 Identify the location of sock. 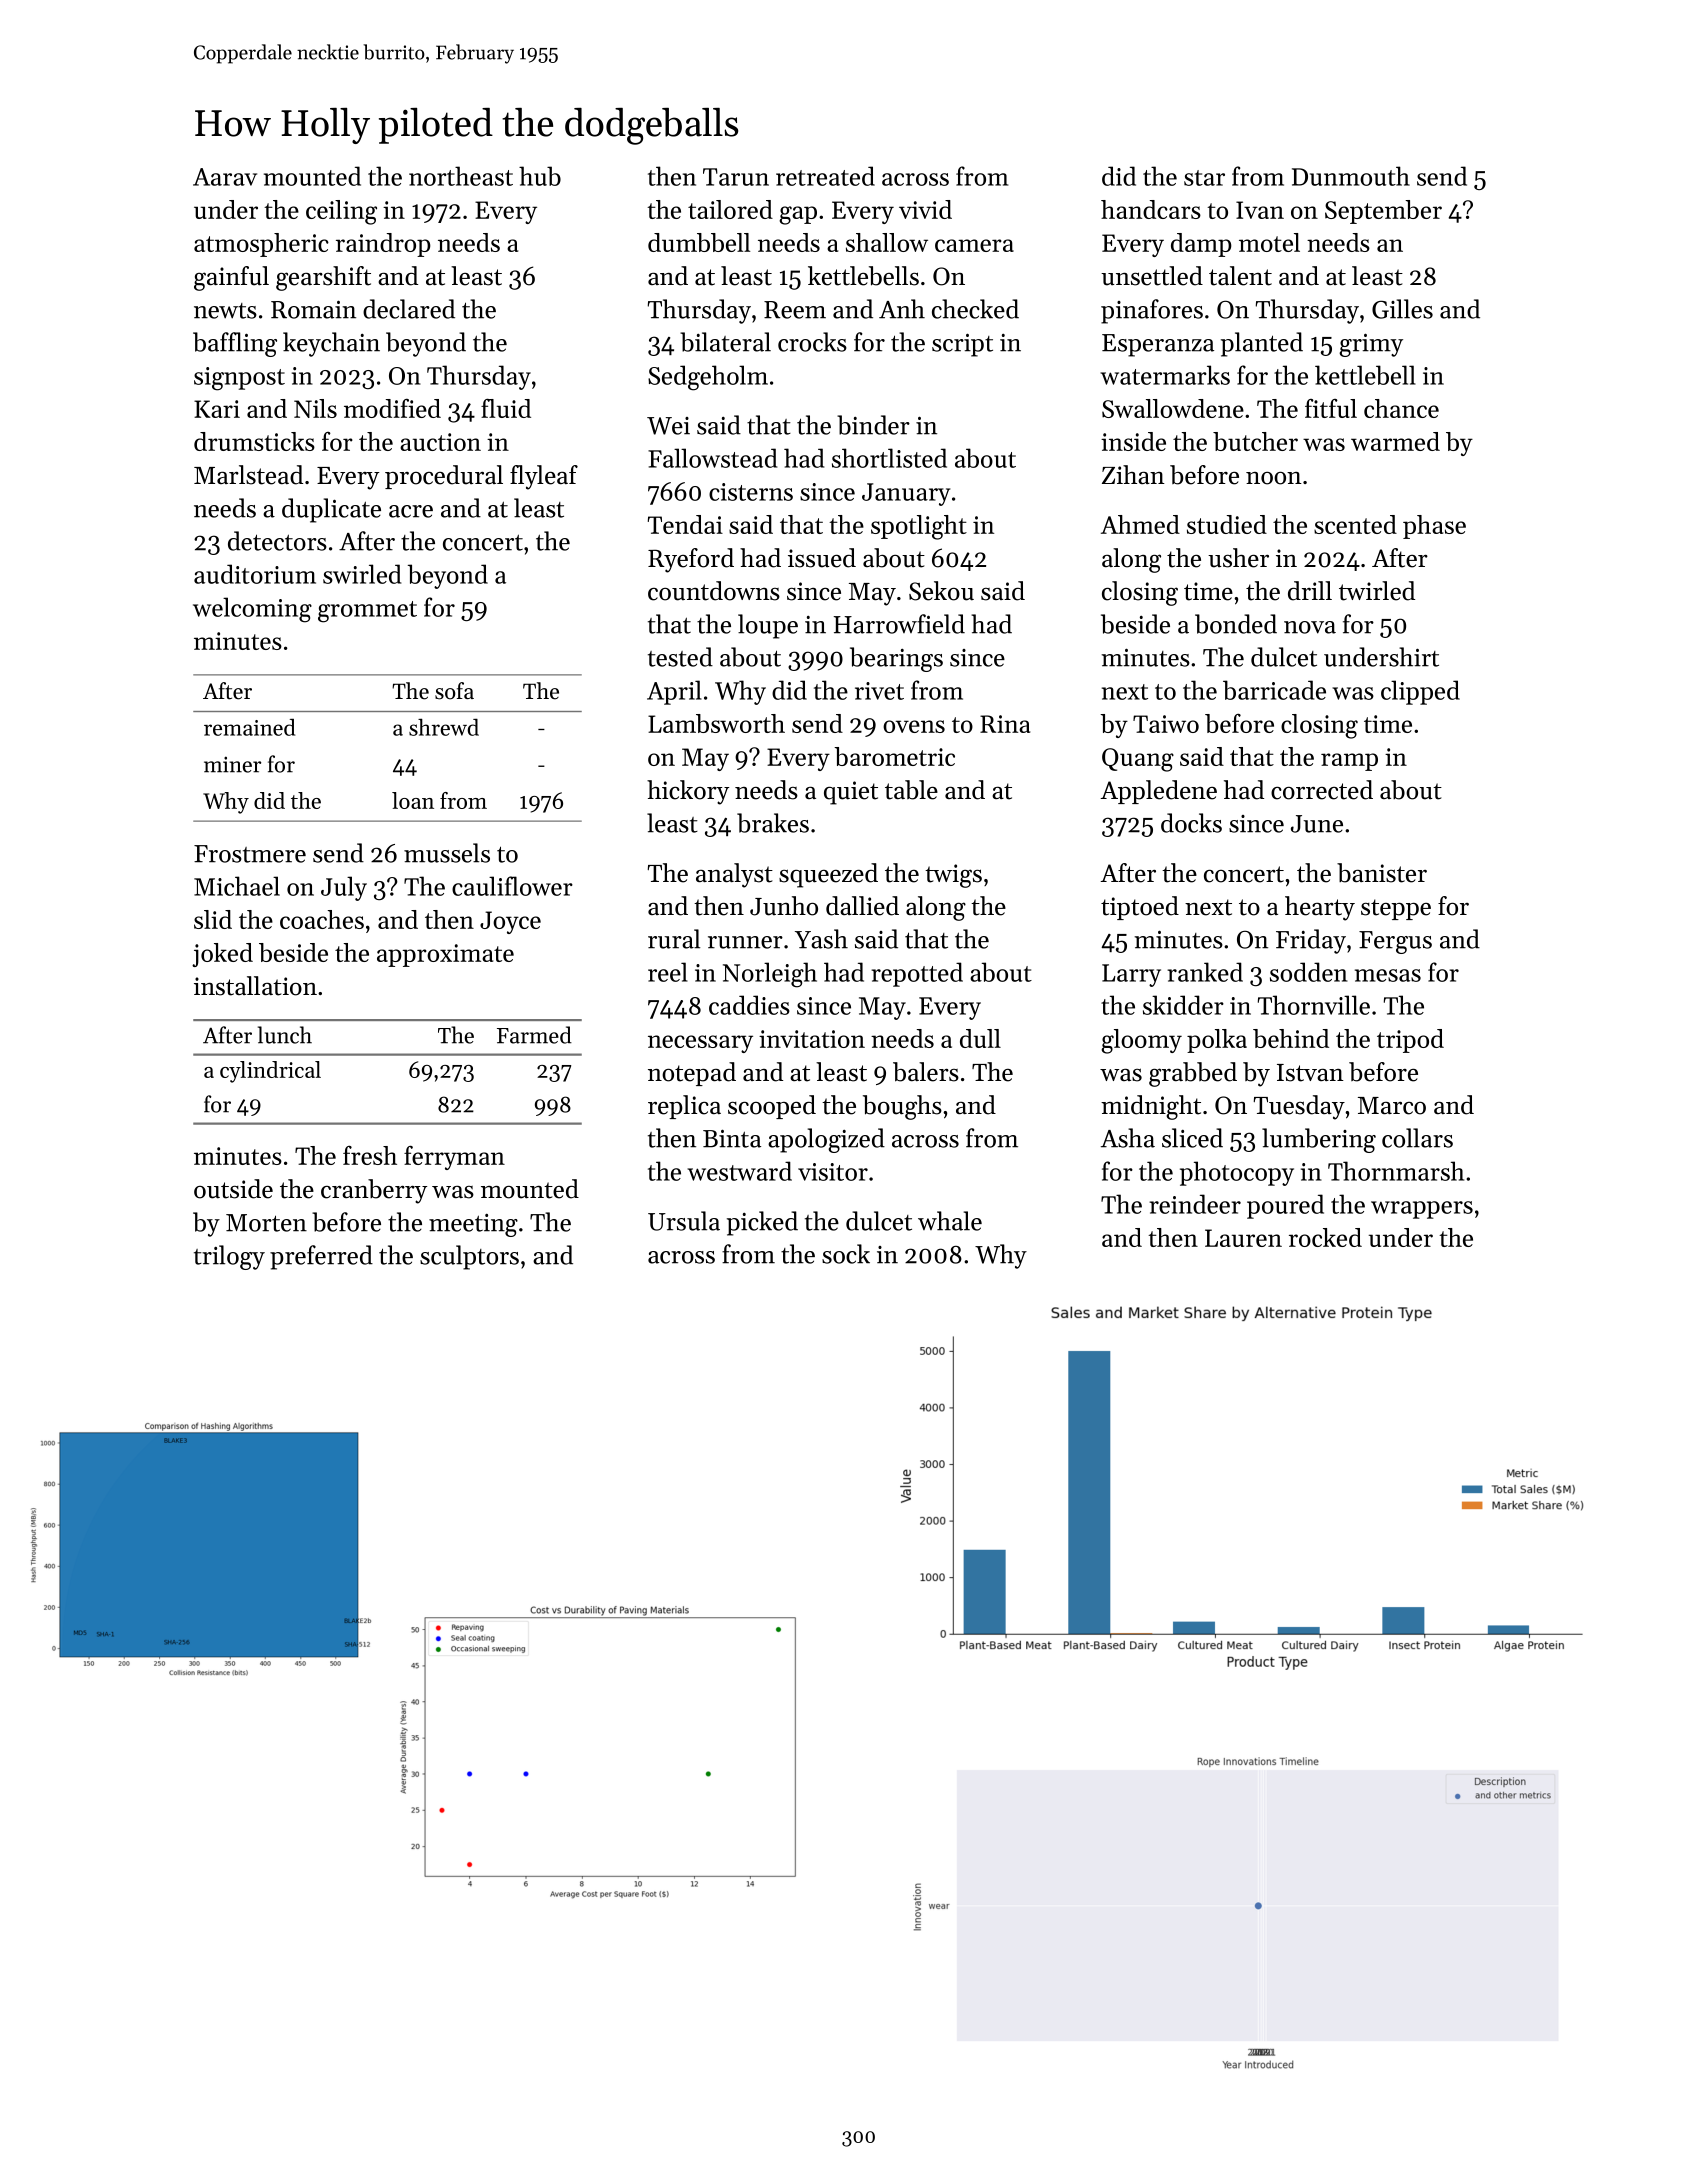
(846, 1254).
